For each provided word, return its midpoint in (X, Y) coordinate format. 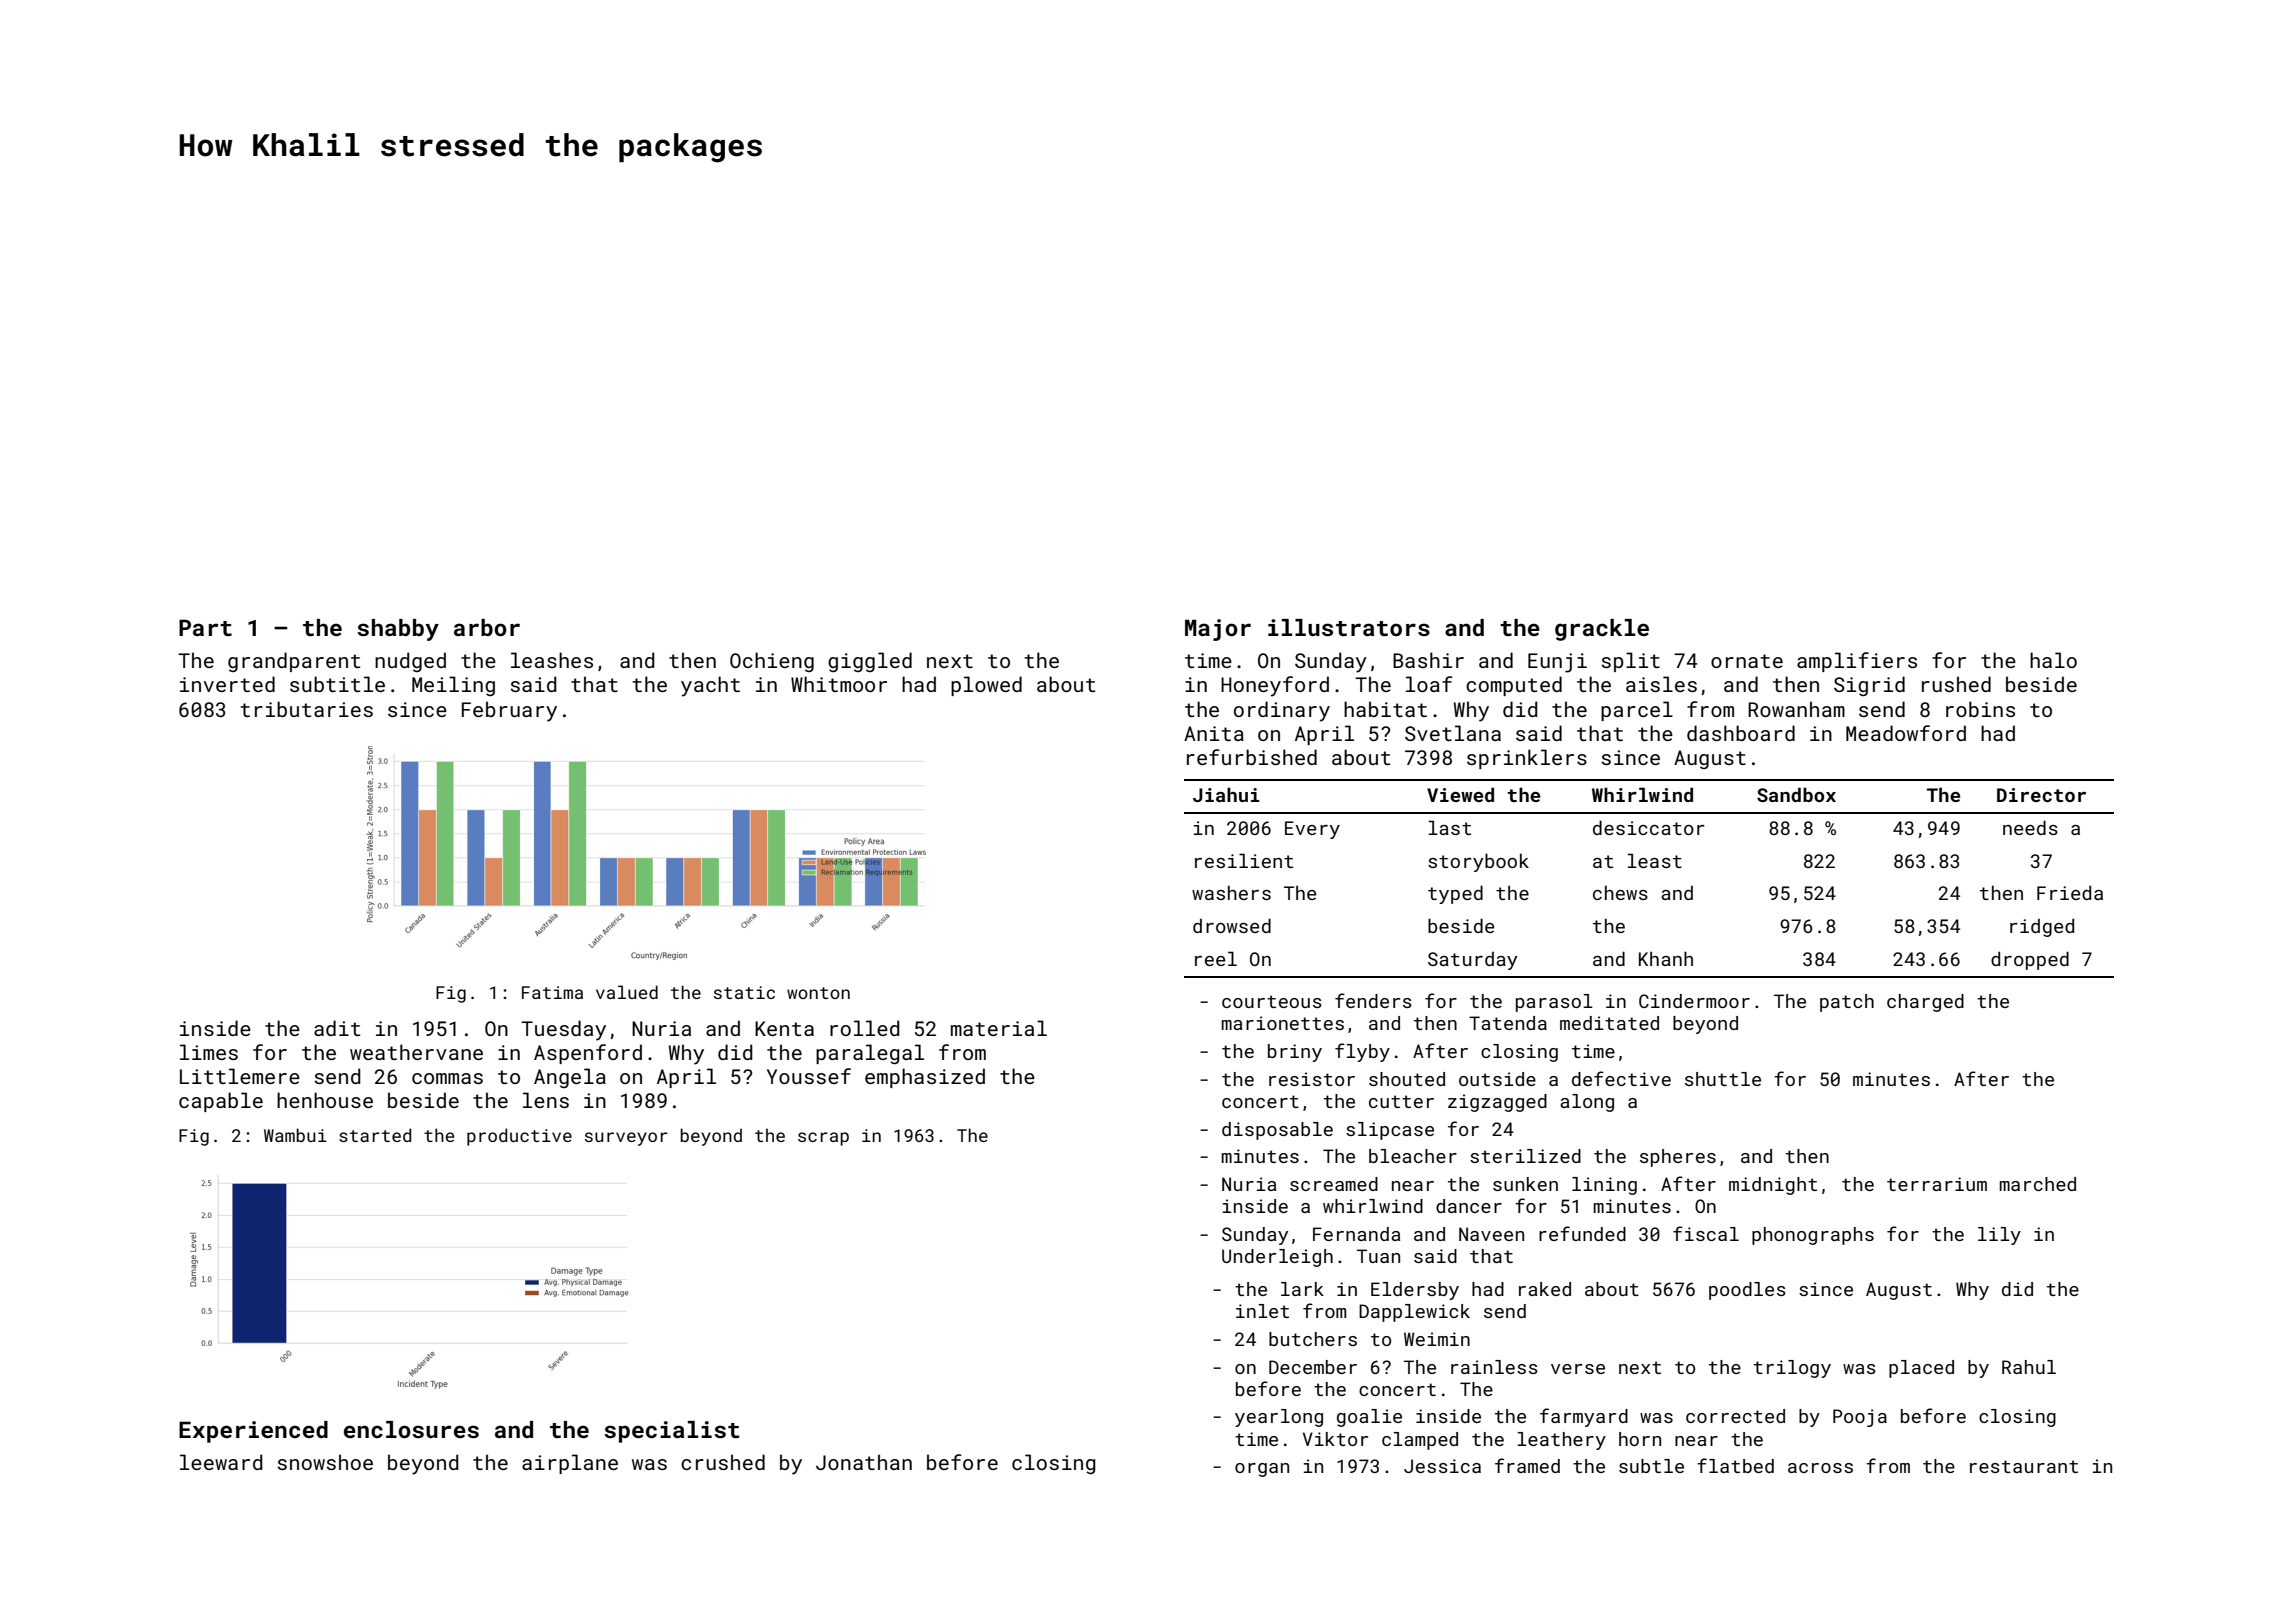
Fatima (552, 992)
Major (1218, 630)
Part (205, 627)
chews (1620, 892)
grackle (1602, 630)
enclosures (411, 1429)
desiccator (1649, 827)
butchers (1313, 1339)
